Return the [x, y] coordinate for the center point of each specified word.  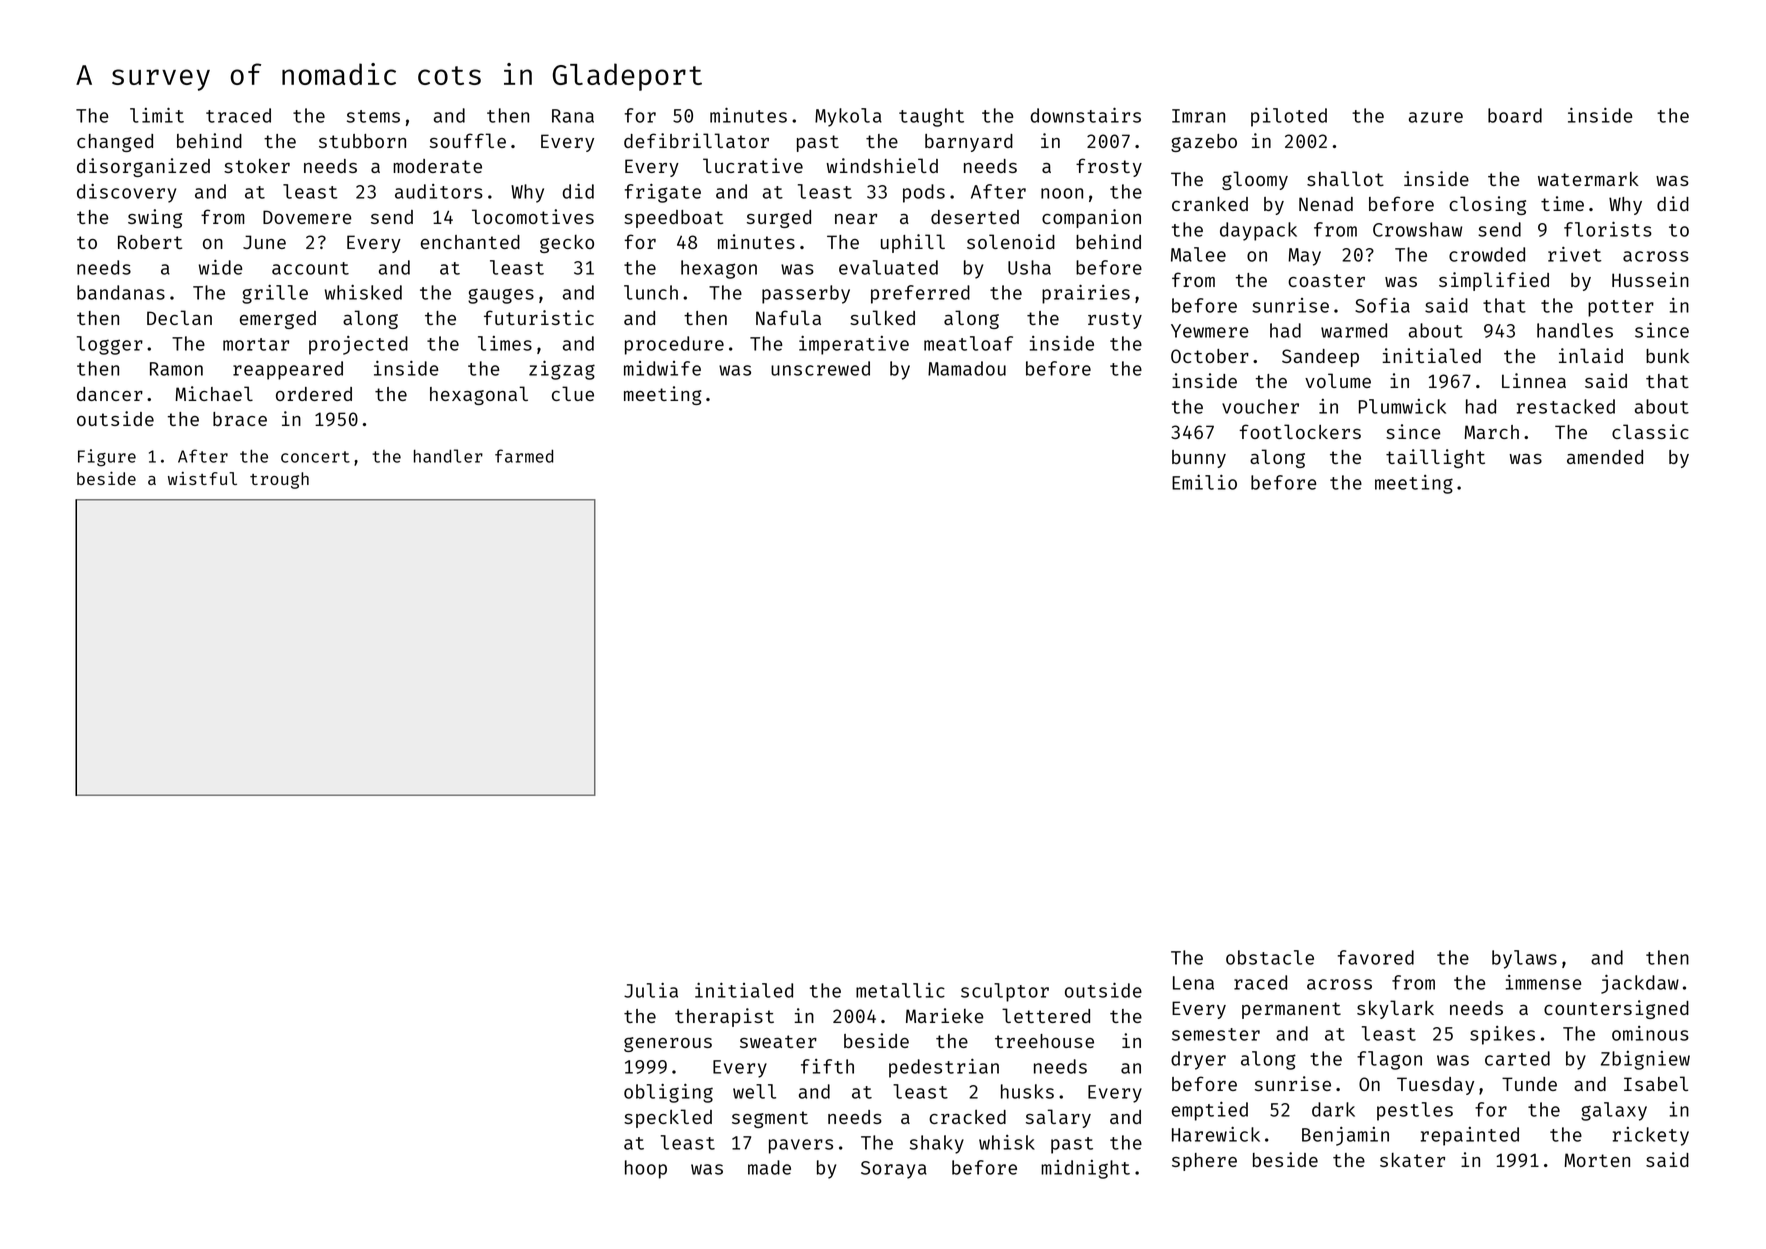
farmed [524, 456]
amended [1605, 457]
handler [448, 456]
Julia [651, 990]
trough [279, 480]
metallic [900, 990]
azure [1436, 117]
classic [1650, 431]
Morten [1597, 1160]
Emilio [1204, 482]
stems [373, 116]
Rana [573, 116]
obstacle [1270, 957]
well [754, 1091]
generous [668, 1044]
